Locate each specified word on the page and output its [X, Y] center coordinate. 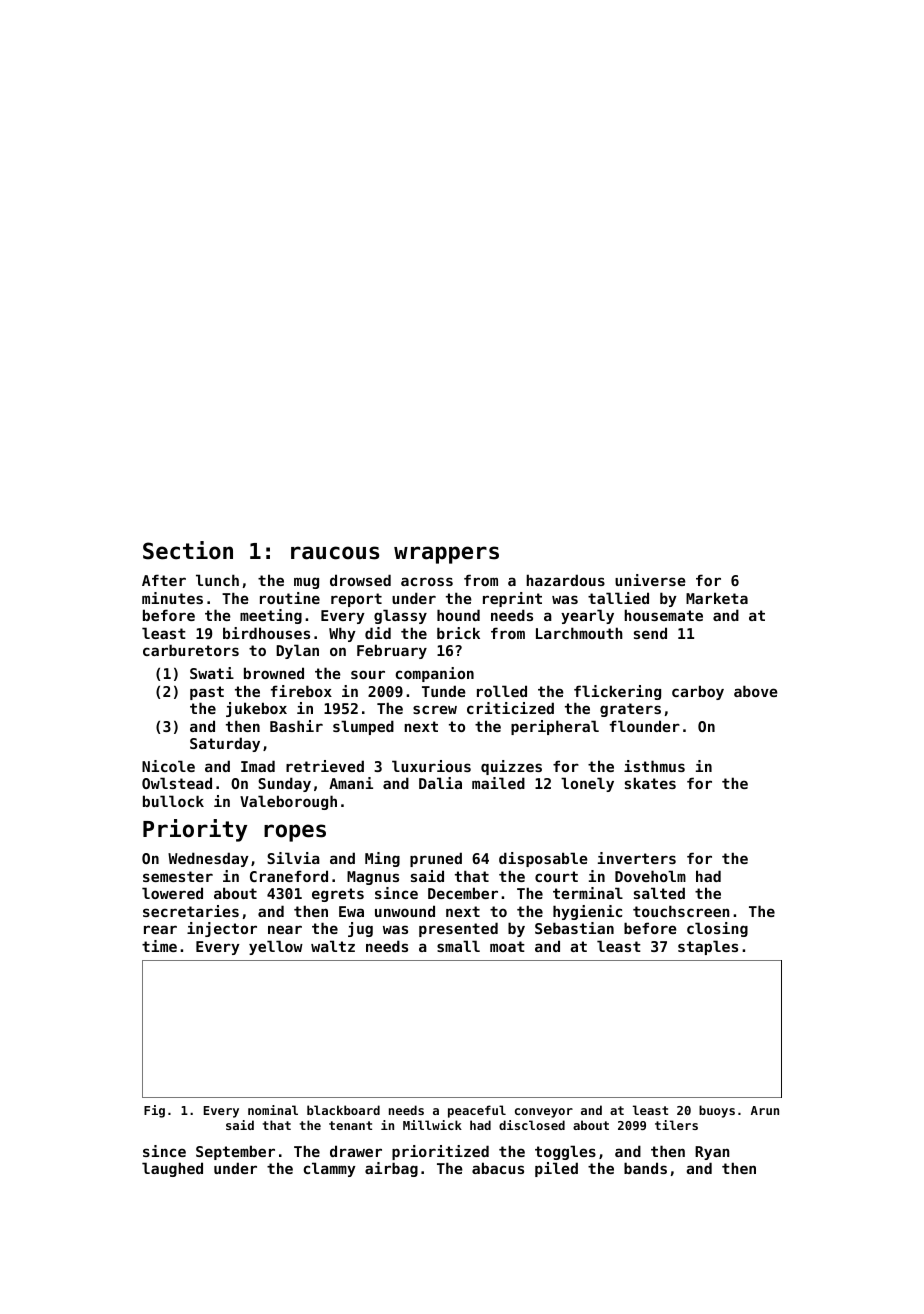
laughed [172, 1169]
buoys [717, 1111]
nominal [273, 1110]
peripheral [555, 727]
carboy [698, 692]
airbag [391, 1169]
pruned [436, 859]
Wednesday [208, 859]
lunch [217, 580]
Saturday [225, 744]
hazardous [565, 580]
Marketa [717, 598]
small [458, 946]
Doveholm [650, 876]
